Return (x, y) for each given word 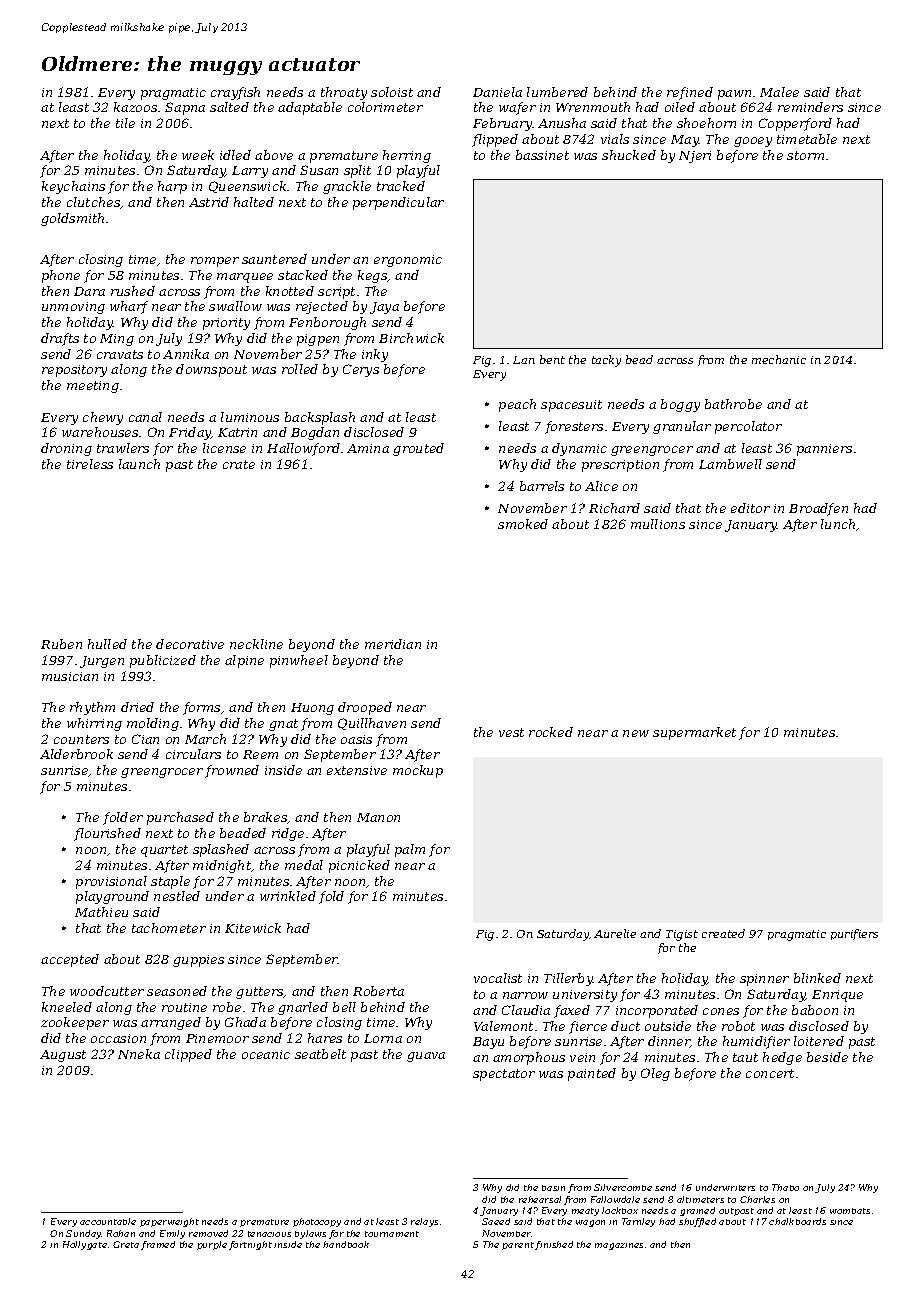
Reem (260, 754)
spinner (764, 980)
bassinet (542, 155)
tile (125, 123)
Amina (368, 448)
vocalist (498, 978)
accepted (70, 960)
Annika (186, 354)
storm (805, 155)
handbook (346, 1244)
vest (511, 732)
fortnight (250, 1245)
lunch (838, 524)
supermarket (694, 733)
